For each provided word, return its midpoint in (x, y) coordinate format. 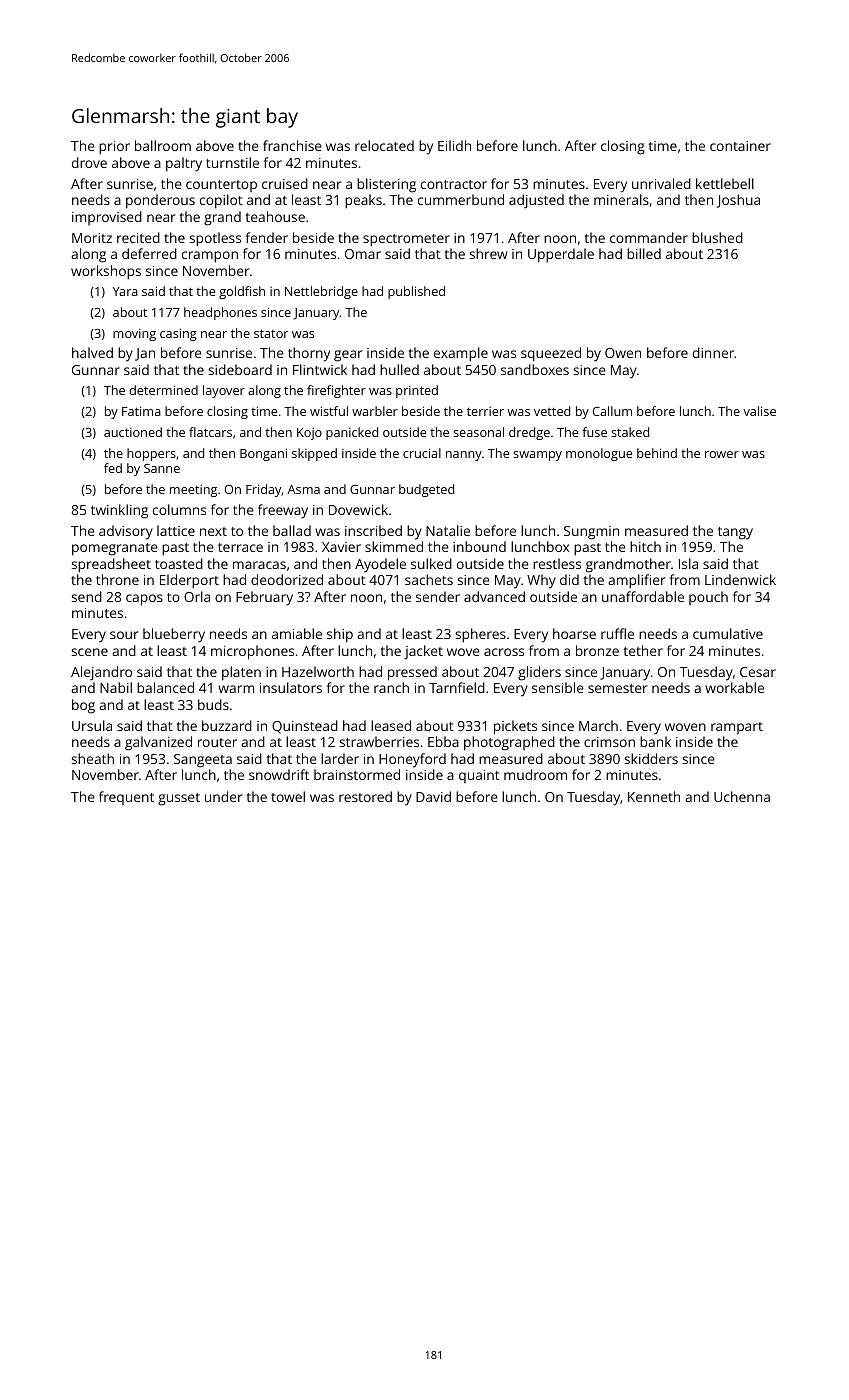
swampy (537, 456)
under (223, 796)
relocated (384, 145)
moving (134, 335)
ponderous (160, 201)
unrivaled (661, 183)
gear (348, 356)
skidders (651, 758)
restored (365, 796)
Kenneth (654, 796)
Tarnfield (457, 687)
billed (644, 253)
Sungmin (591, 533)
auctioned (133, 432)
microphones (252, 652)
